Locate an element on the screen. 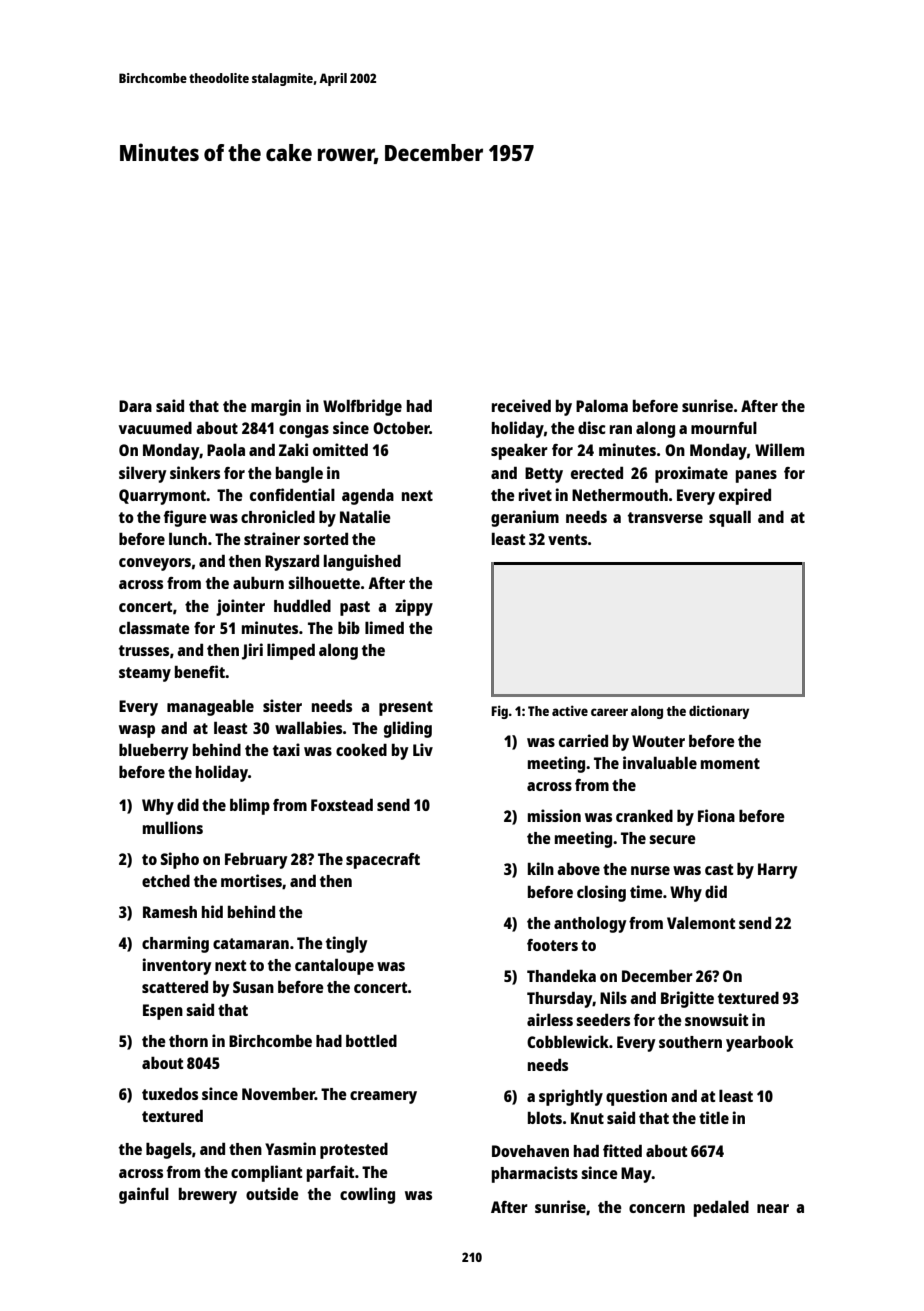  mournful is located at coordinates (724, 428).
